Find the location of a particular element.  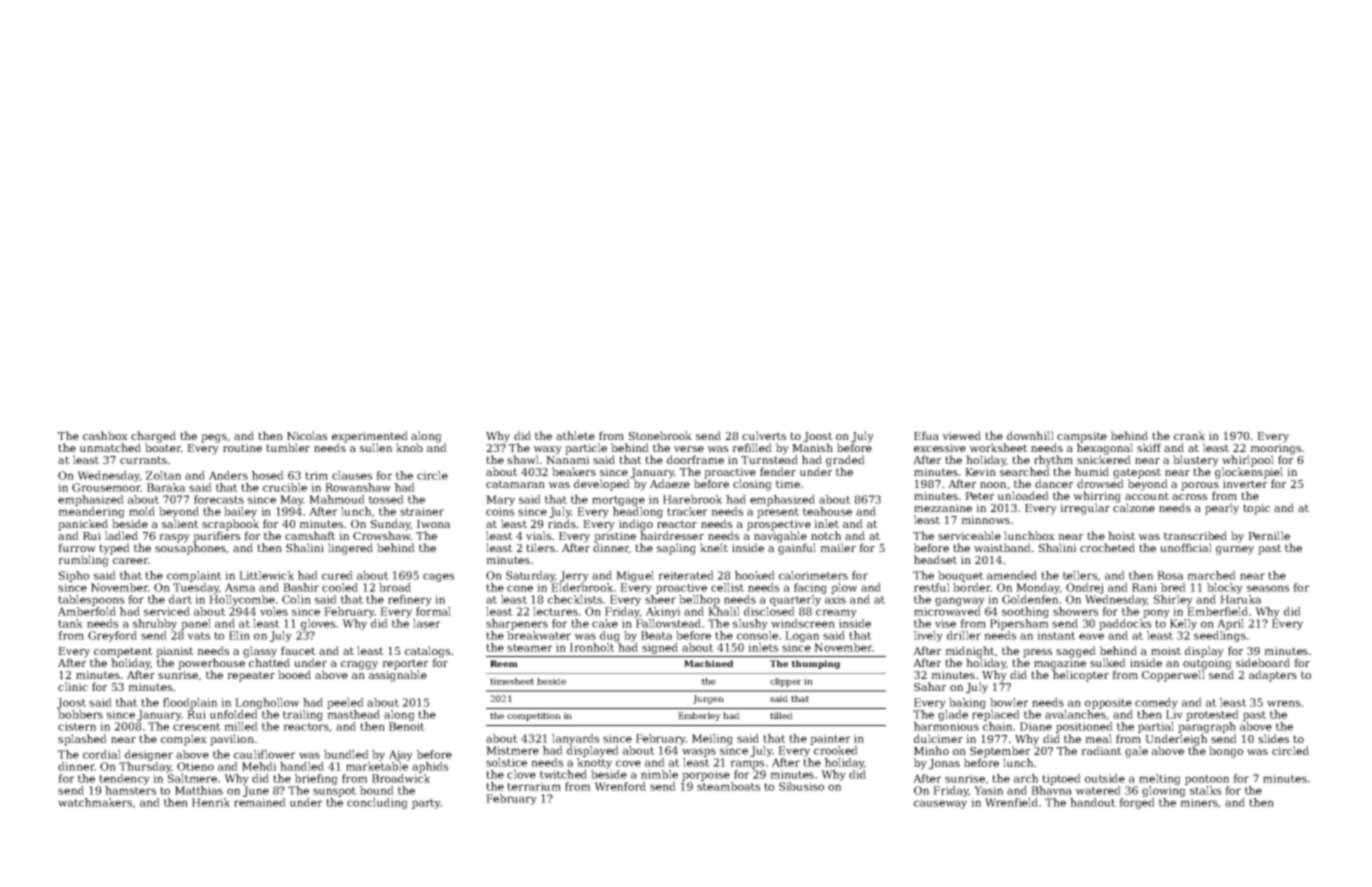

Mistmere is located at coordinates (512, 750).
